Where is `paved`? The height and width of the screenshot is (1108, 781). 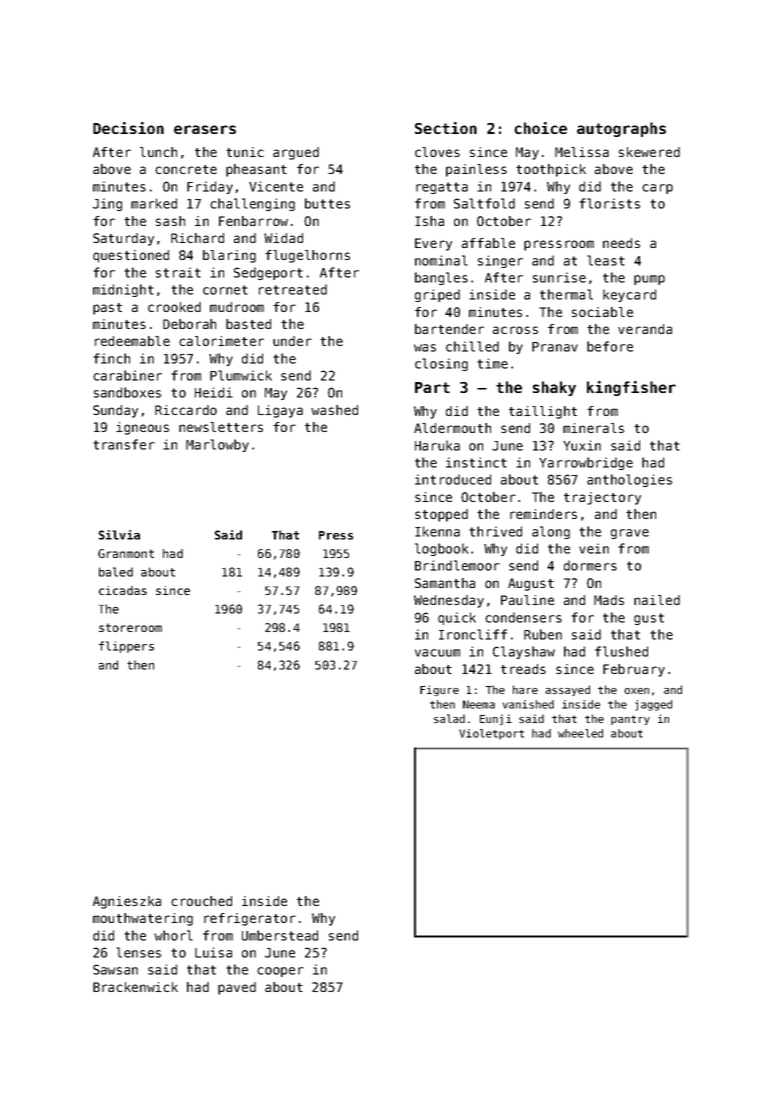 paved is located at coordinates (237, 988).
